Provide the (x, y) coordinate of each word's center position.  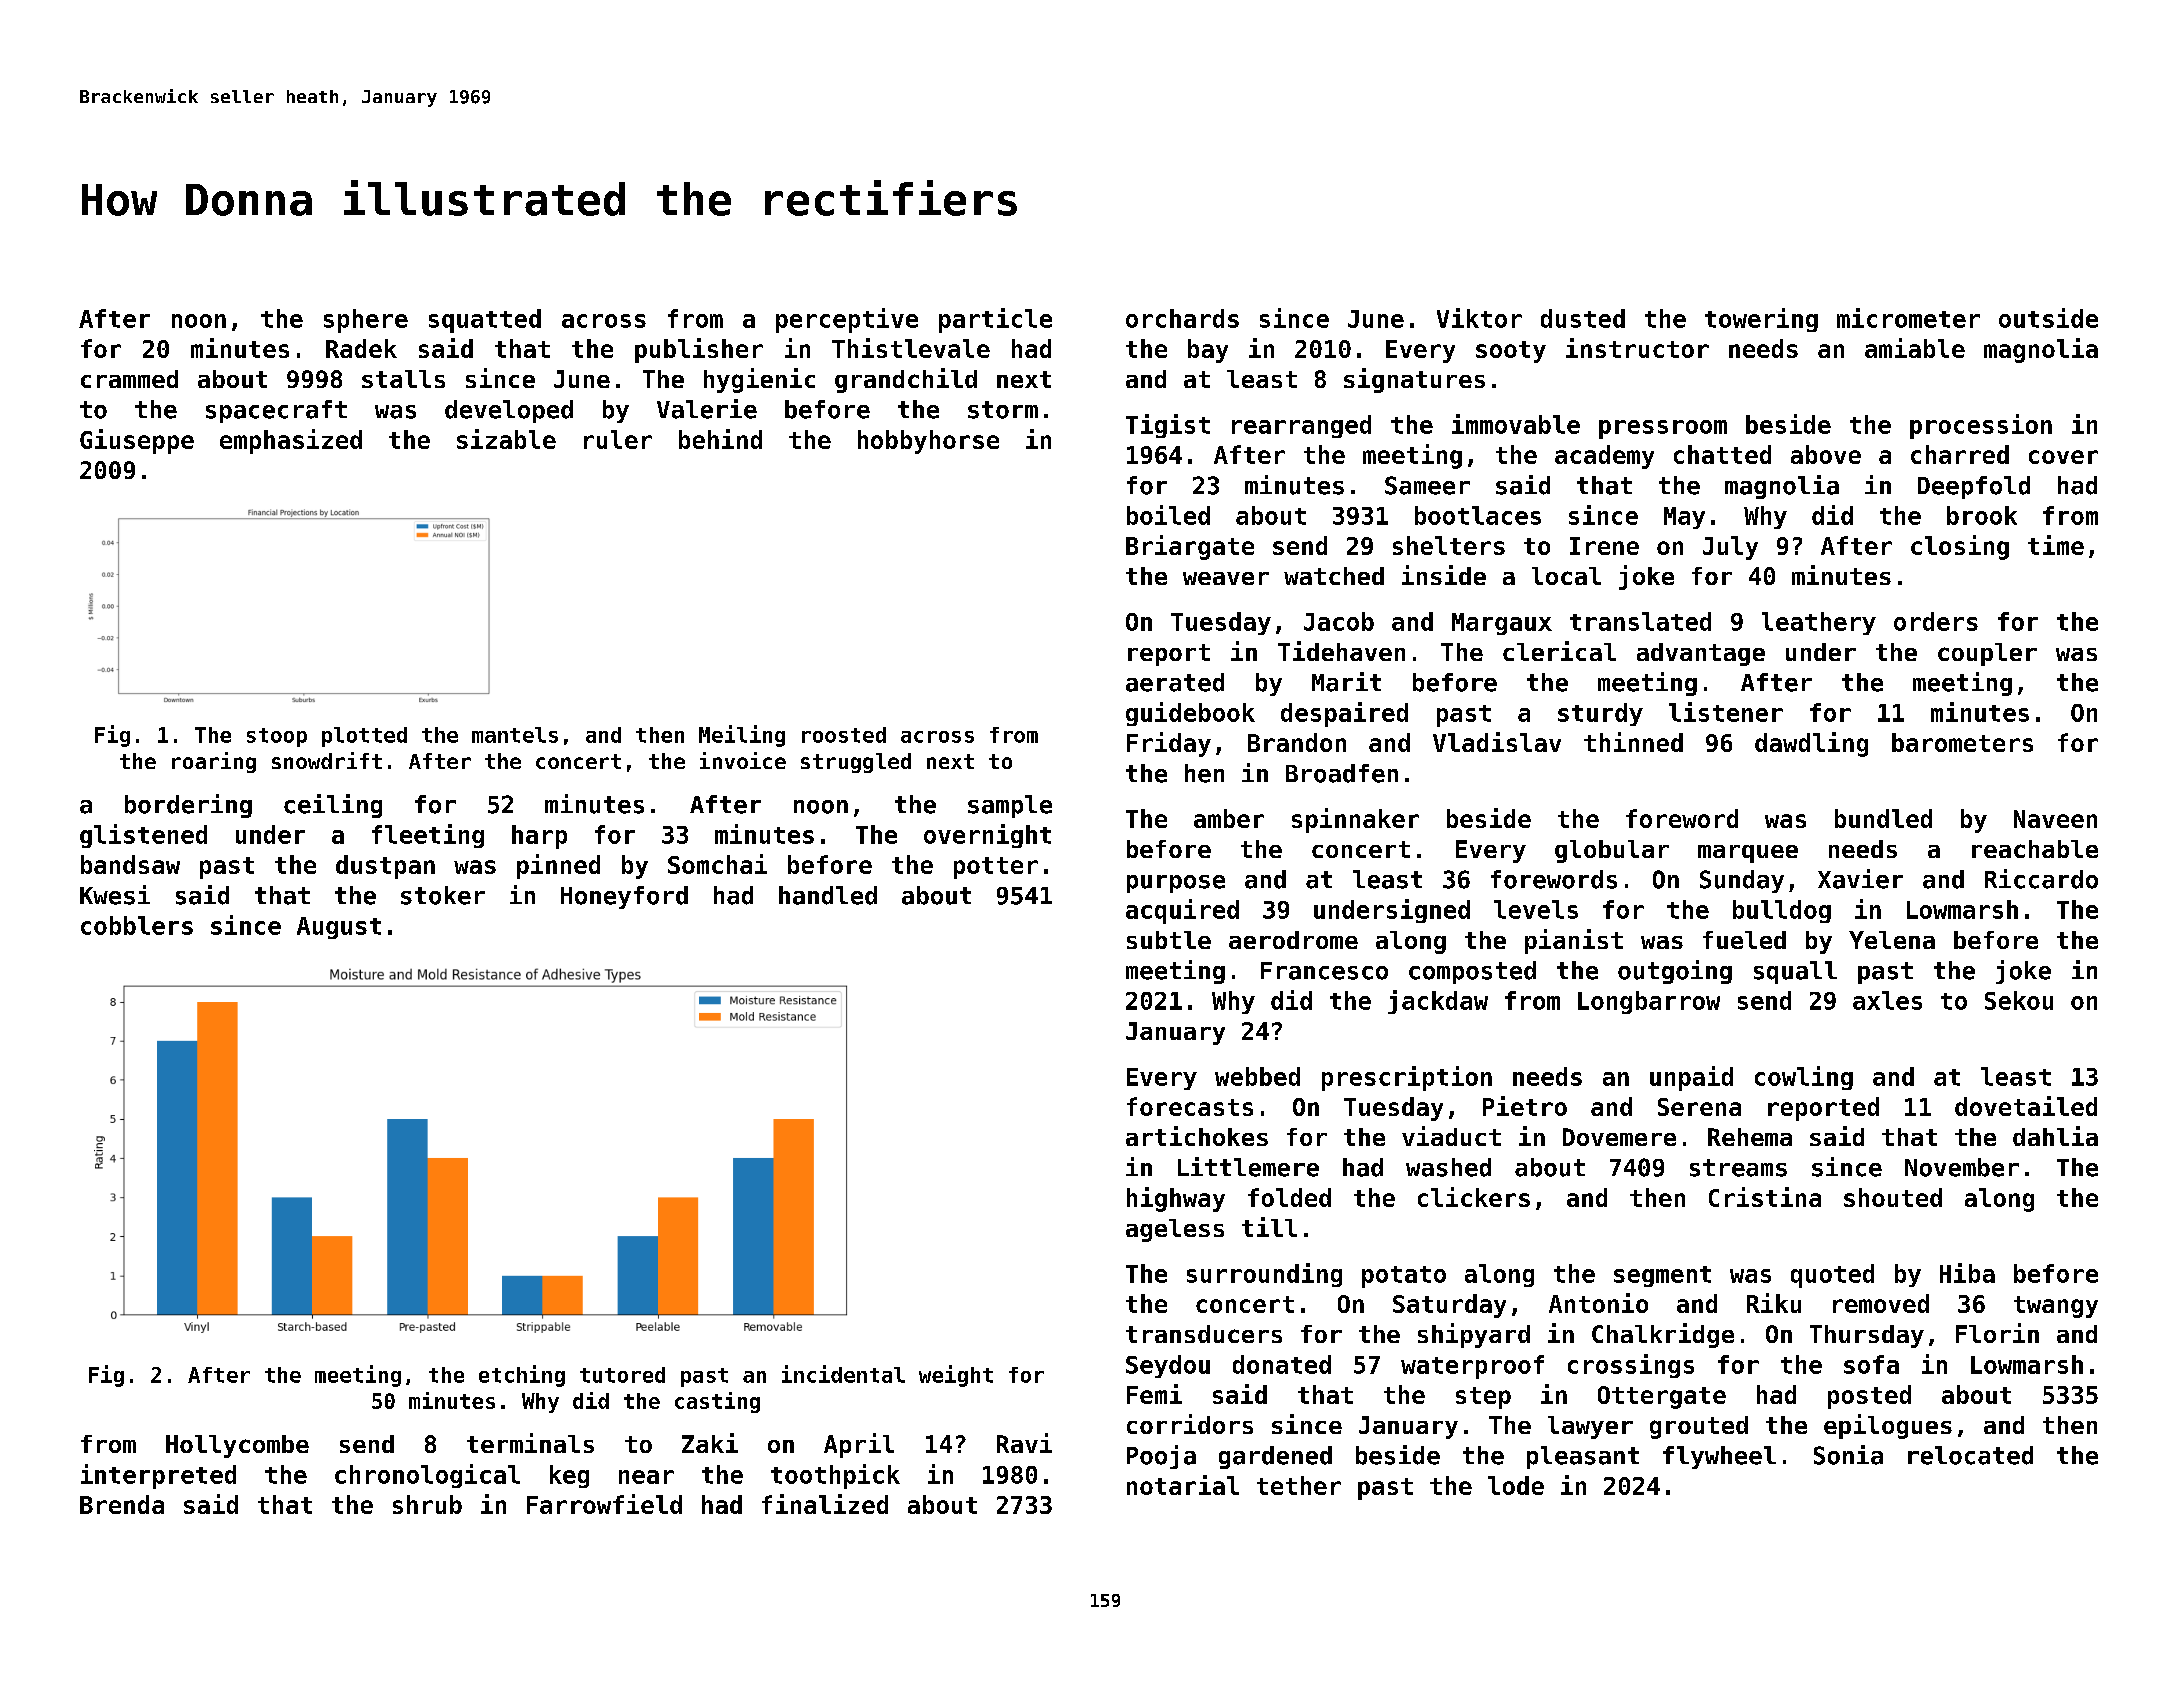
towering (1761, 320)
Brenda (122, 1504)
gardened (1275, 1457)
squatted (485, 321)
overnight (987, 836)
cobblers (137, 925)
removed (1881, 1303)
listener (1726, 712)
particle (995, 320)
